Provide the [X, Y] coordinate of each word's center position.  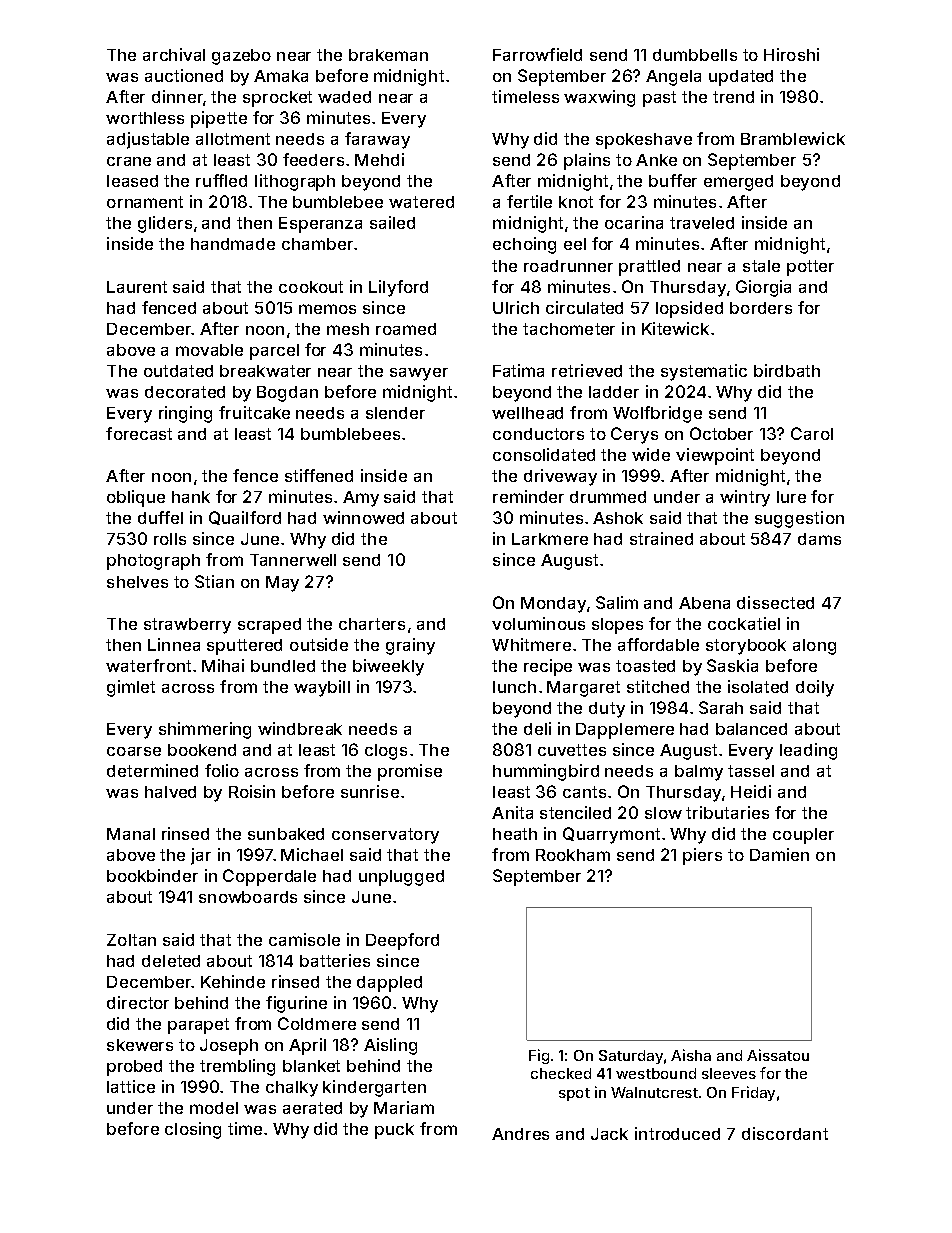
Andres [520, 1134]
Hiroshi [791, 54]
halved [170, 792]
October [721, 433]
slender [395, 413]
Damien [779, 854]
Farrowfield [537, 54]
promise [410, 772]
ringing [185, 414]
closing [193, 1130]
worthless [145, 118]
